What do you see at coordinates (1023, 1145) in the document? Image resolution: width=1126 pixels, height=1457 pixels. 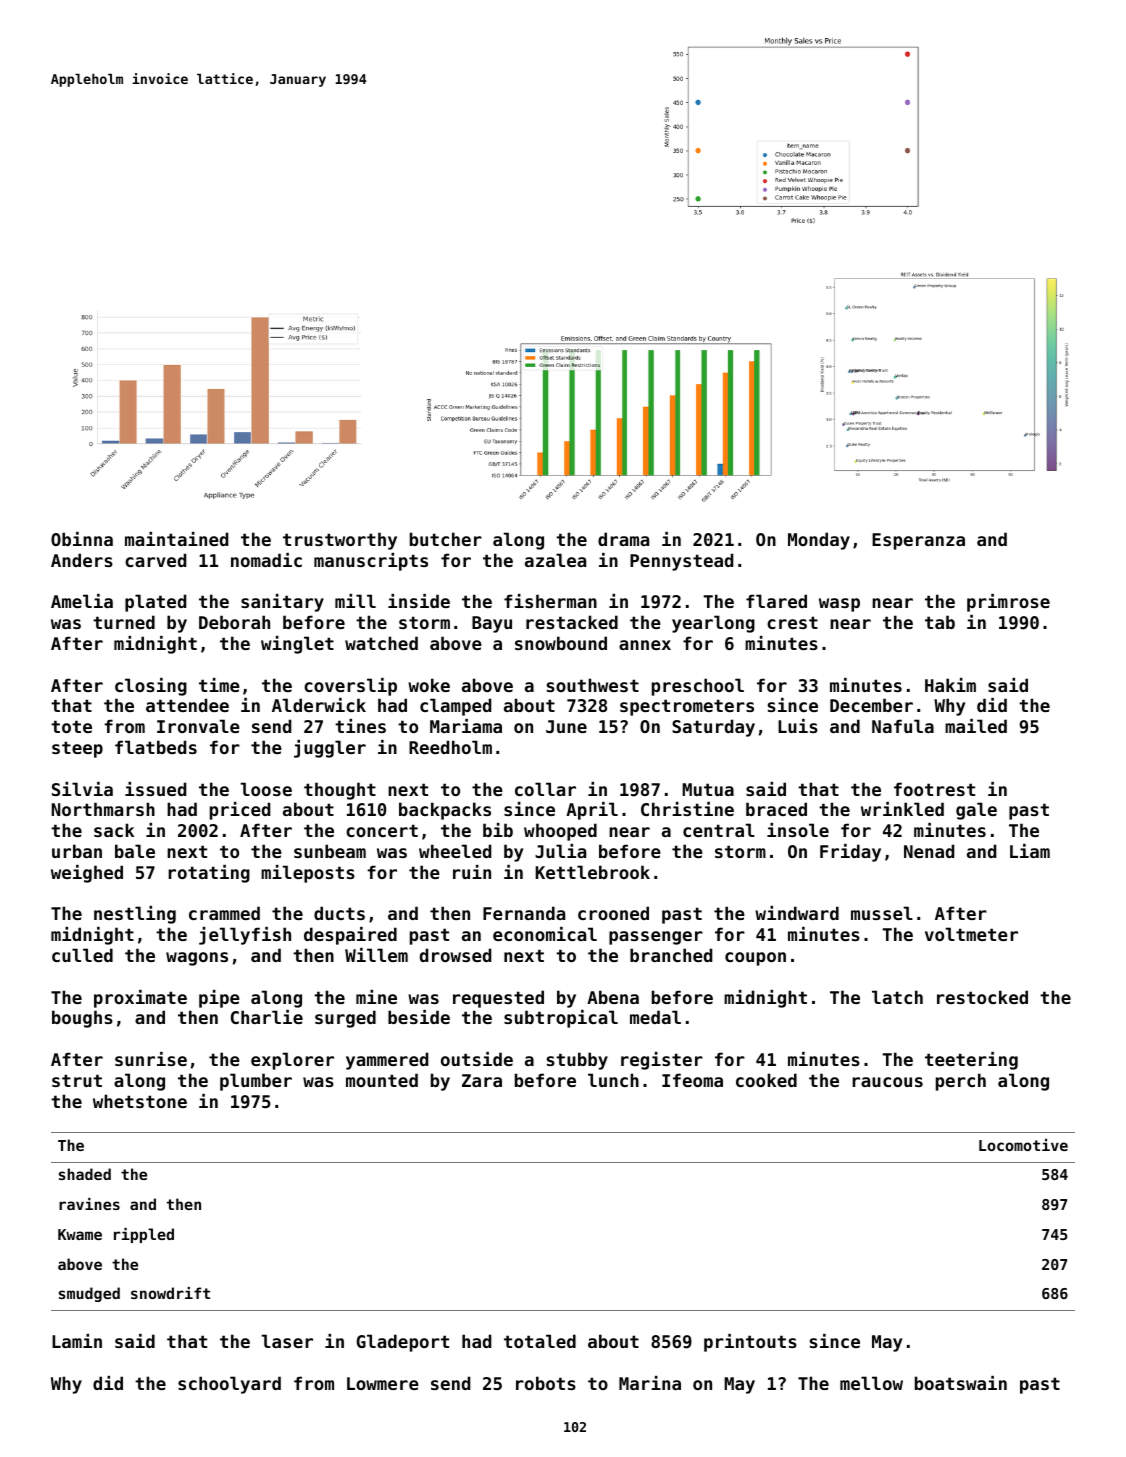 I see `Locomotive` at bounding box center [1023, 1145].
